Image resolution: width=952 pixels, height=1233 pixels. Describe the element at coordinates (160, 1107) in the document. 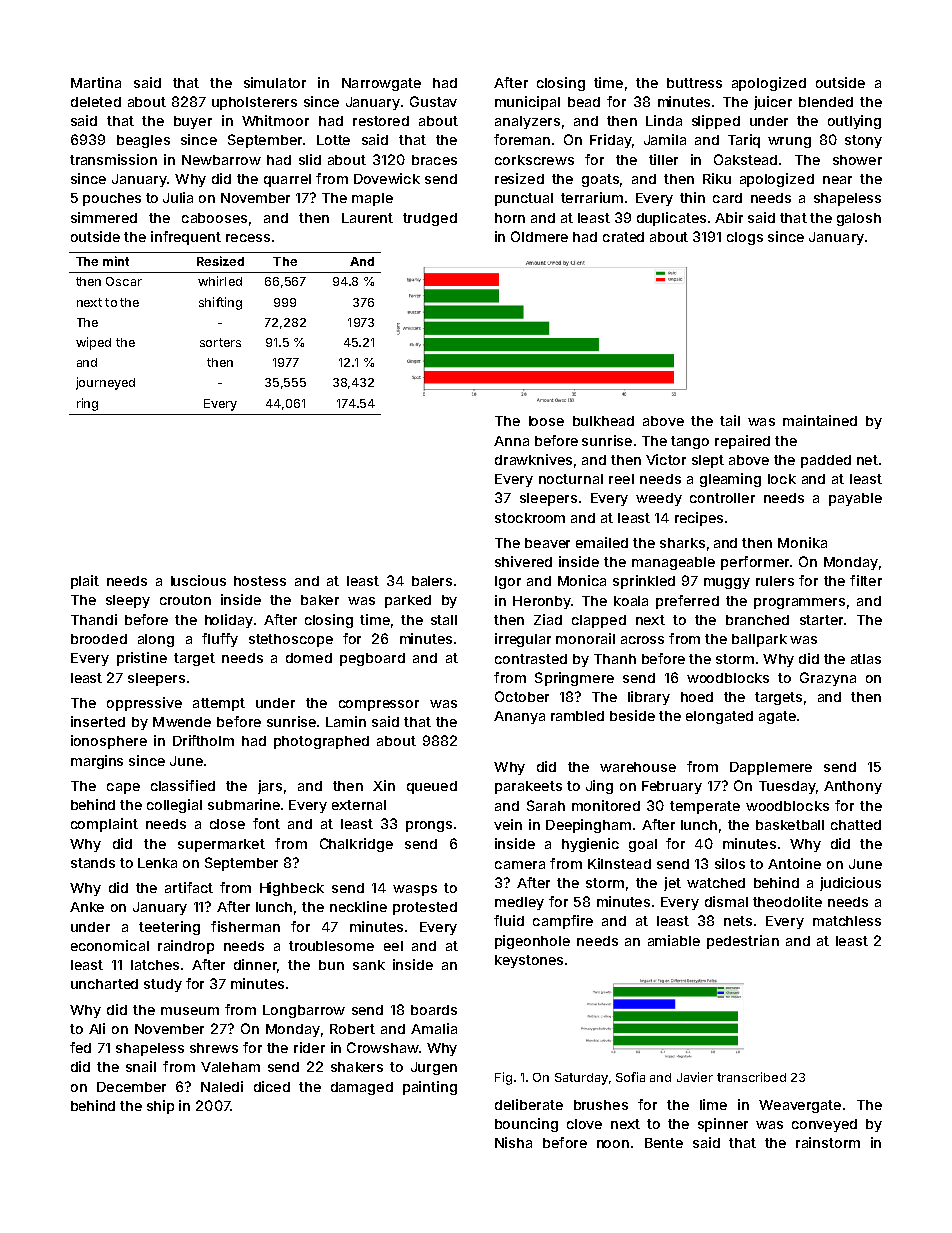

I see `ship` at that location.
